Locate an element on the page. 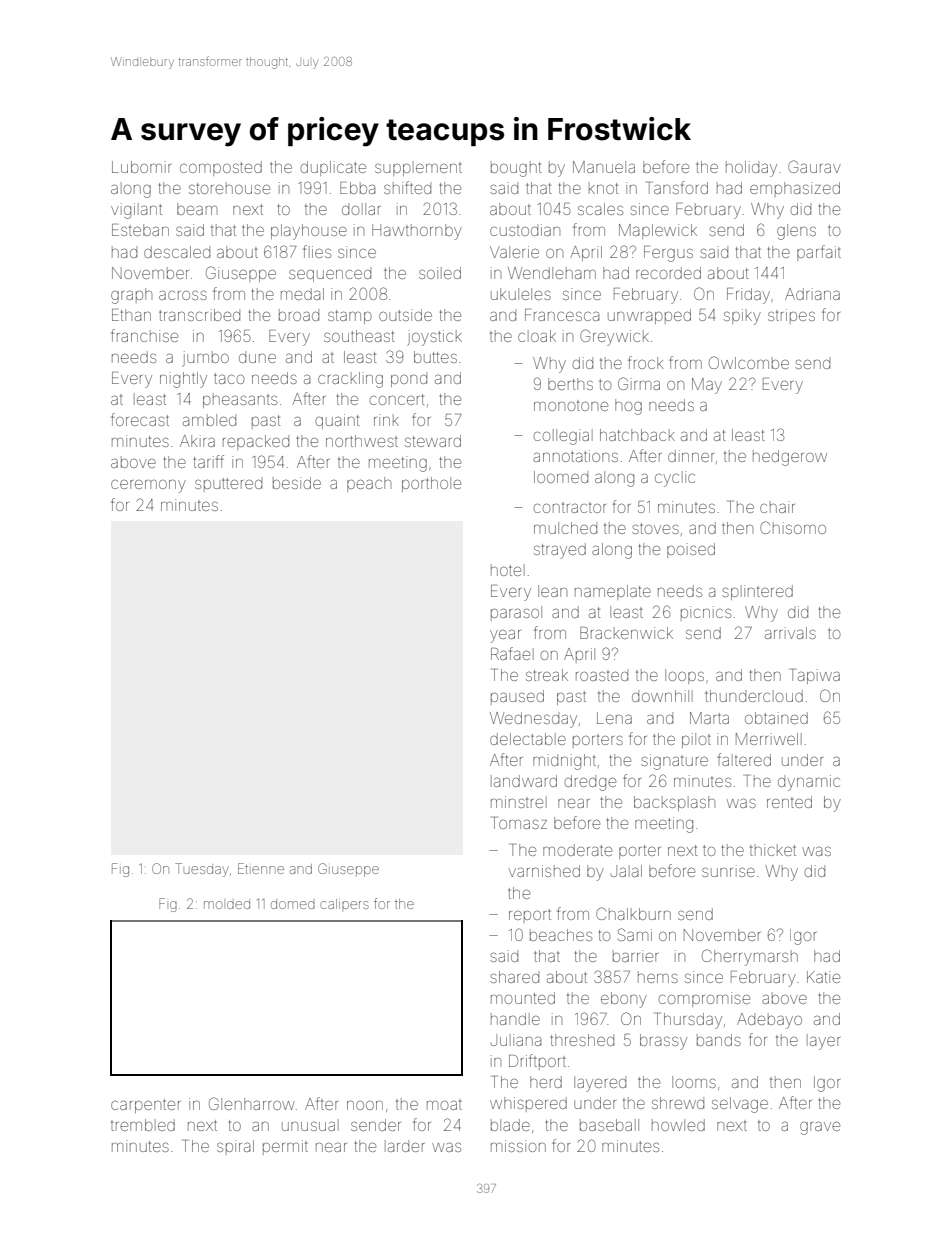 This page has height=1233, width=952. mulched is located at coordinates (565, 528).
